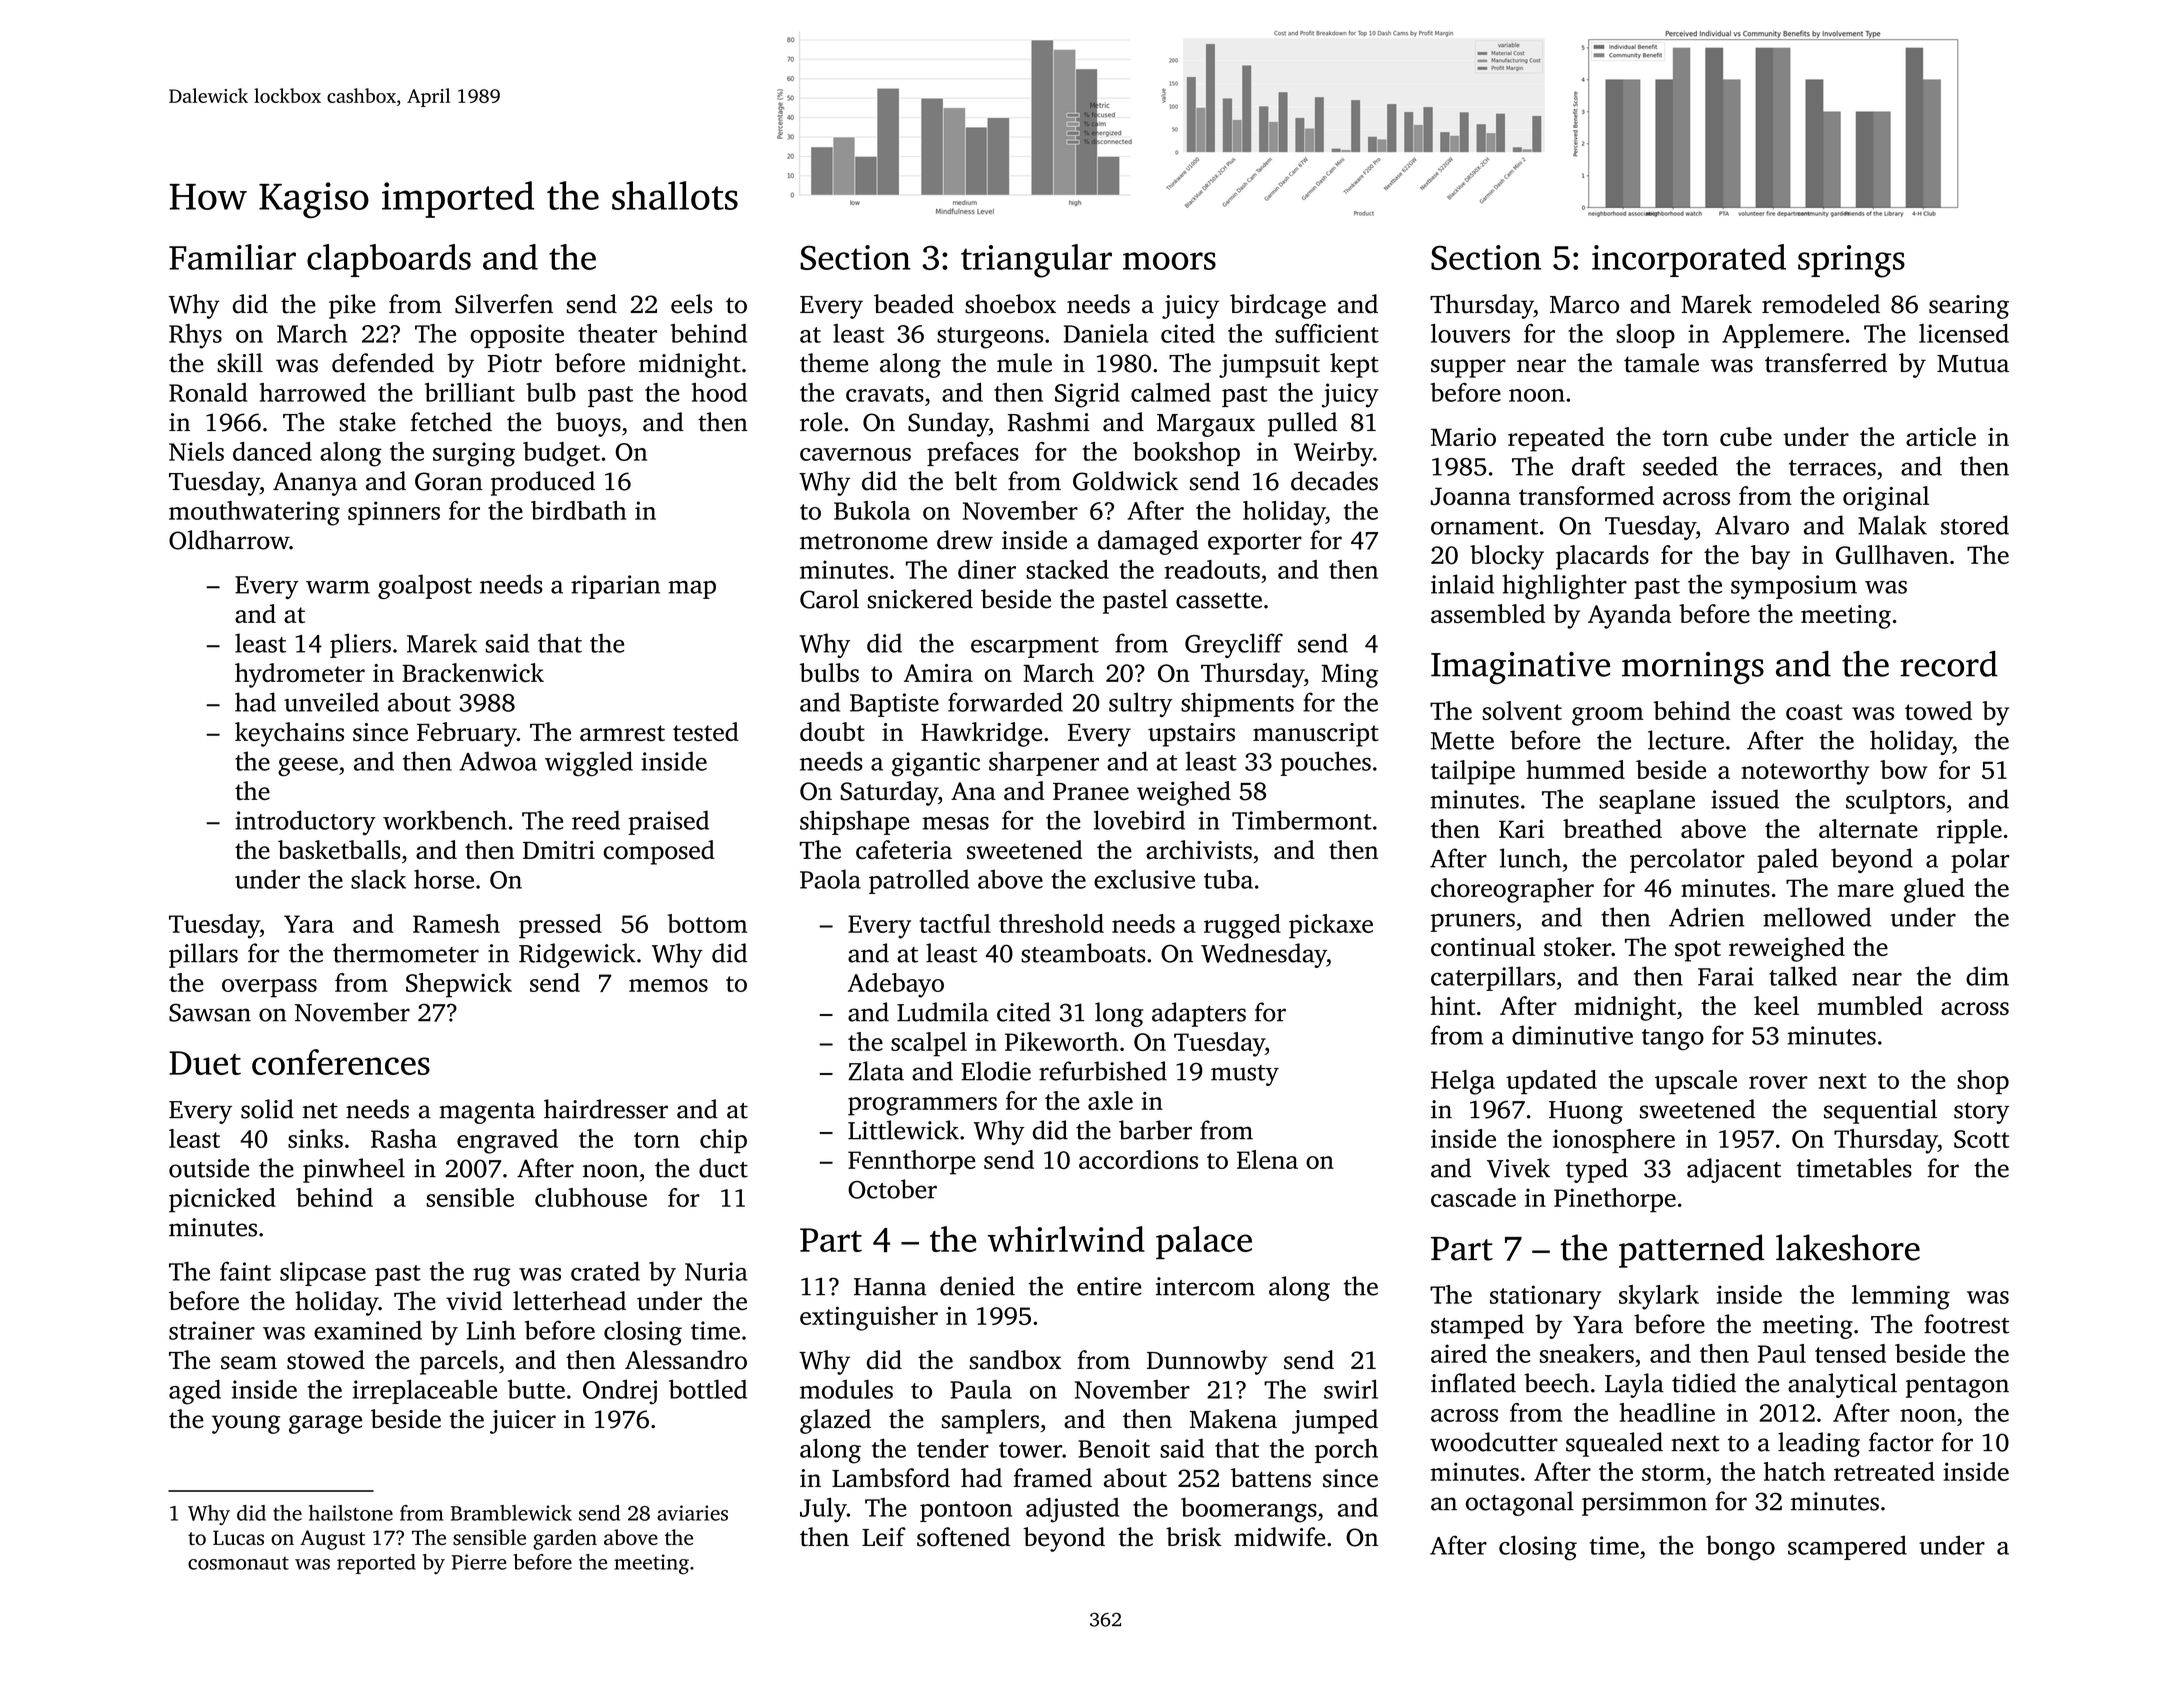 Image resolution: width=2178 pixels, height=1683 pixels. I want to click on defended, so click(383, 363).
